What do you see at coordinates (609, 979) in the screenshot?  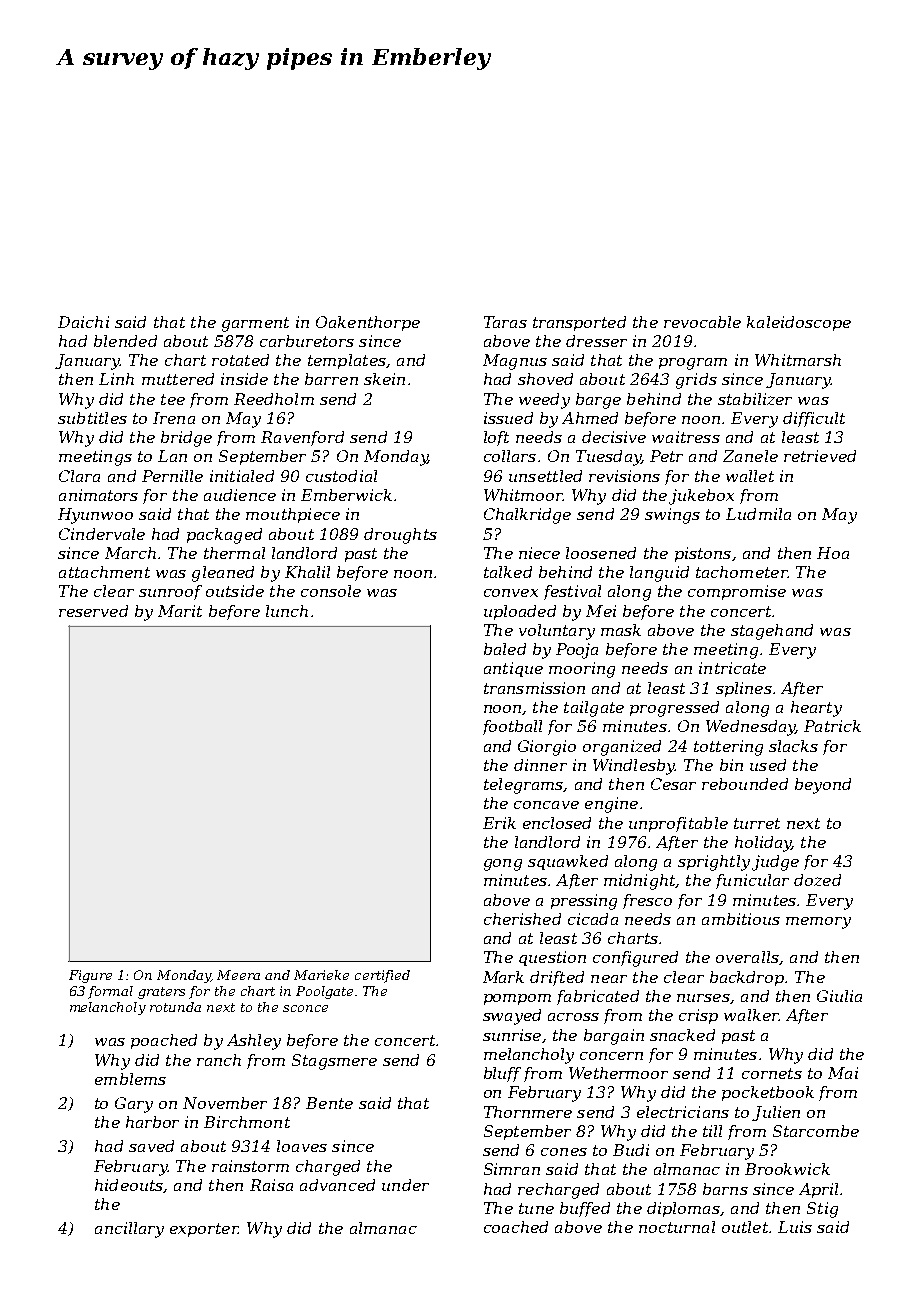 I see `near` at bounding box center [609, 979].
